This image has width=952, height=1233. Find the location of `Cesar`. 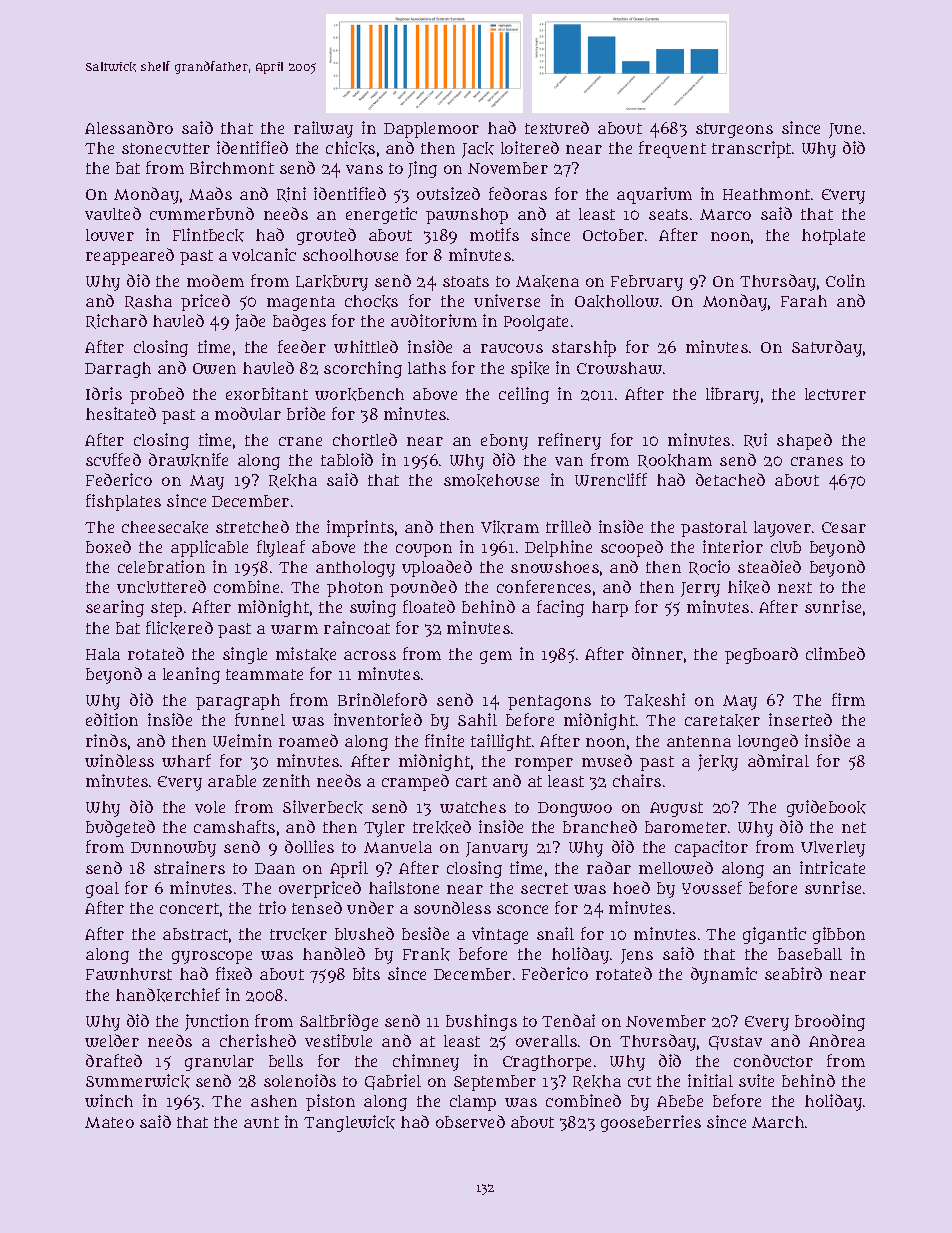

Cesar is located at coordinates (844, 527).
